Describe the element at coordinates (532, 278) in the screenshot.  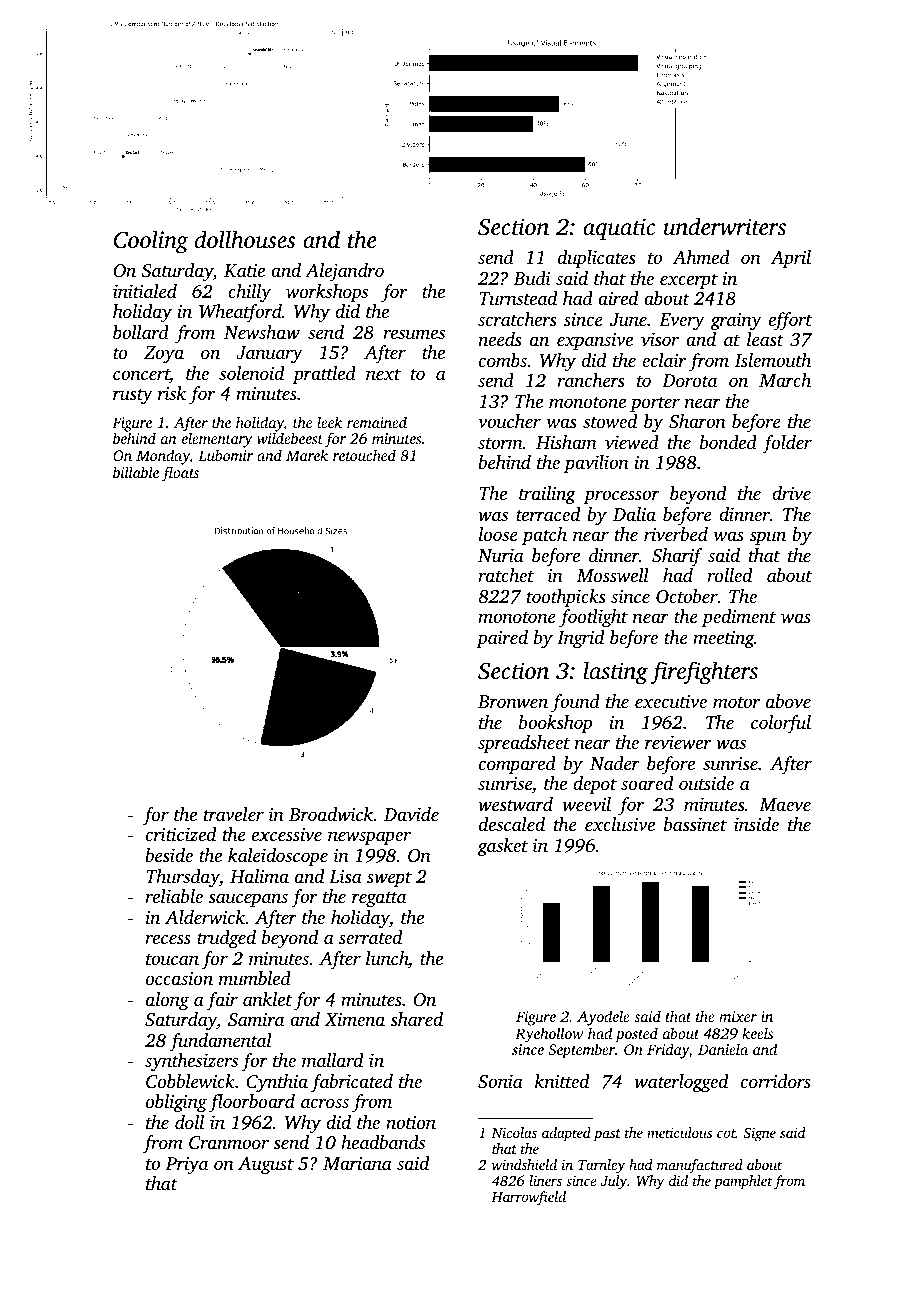
I see `Budi` at that location.
